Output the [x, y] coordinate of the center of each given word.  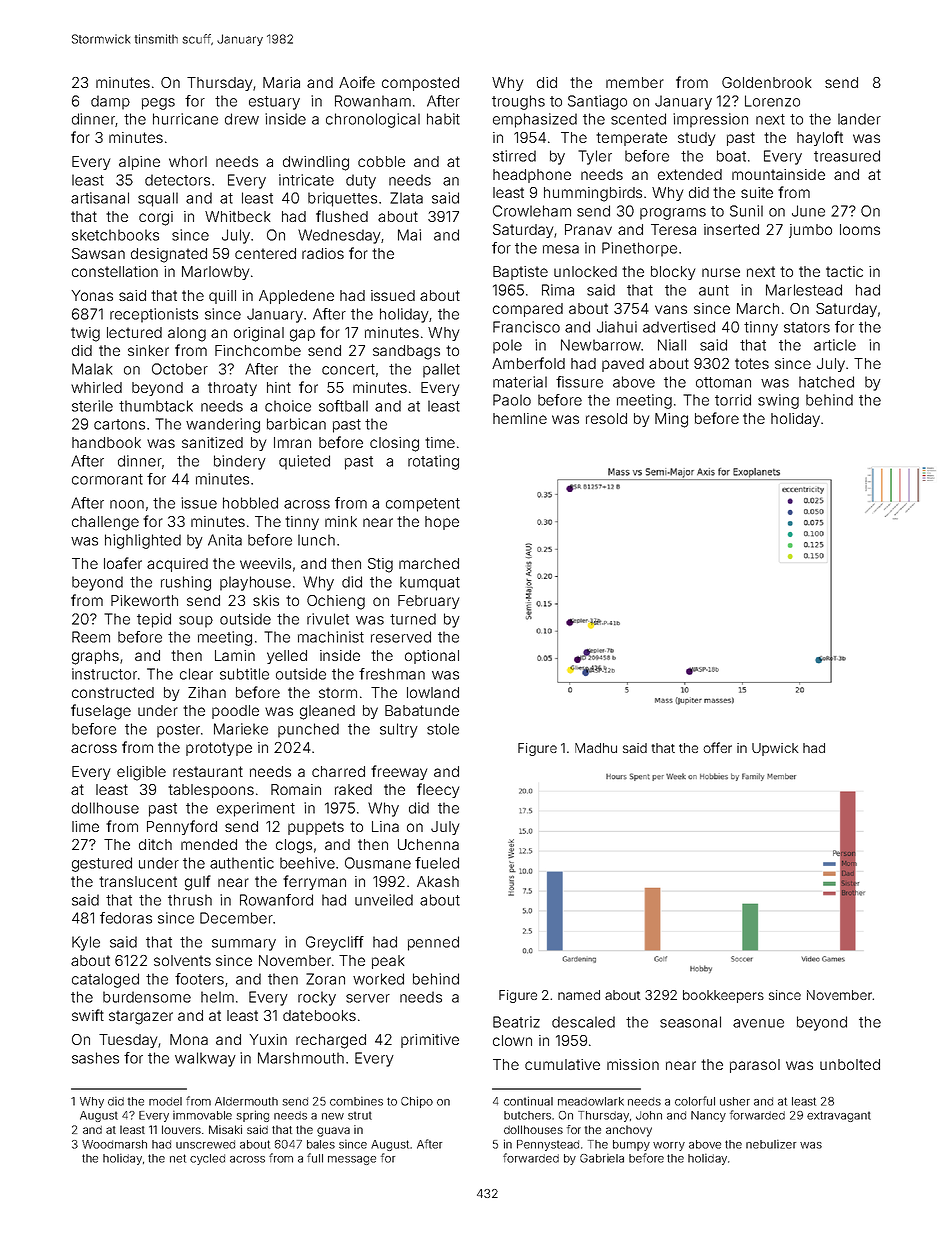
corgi [156, 218]
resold [606, 418]
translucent [138, 881]
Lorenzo [772, 101]
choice [288, 406]
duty [361, 181]
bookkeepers [723, 996]
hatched [826, 382]
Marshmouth [301, 1058]
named [579, 995]
